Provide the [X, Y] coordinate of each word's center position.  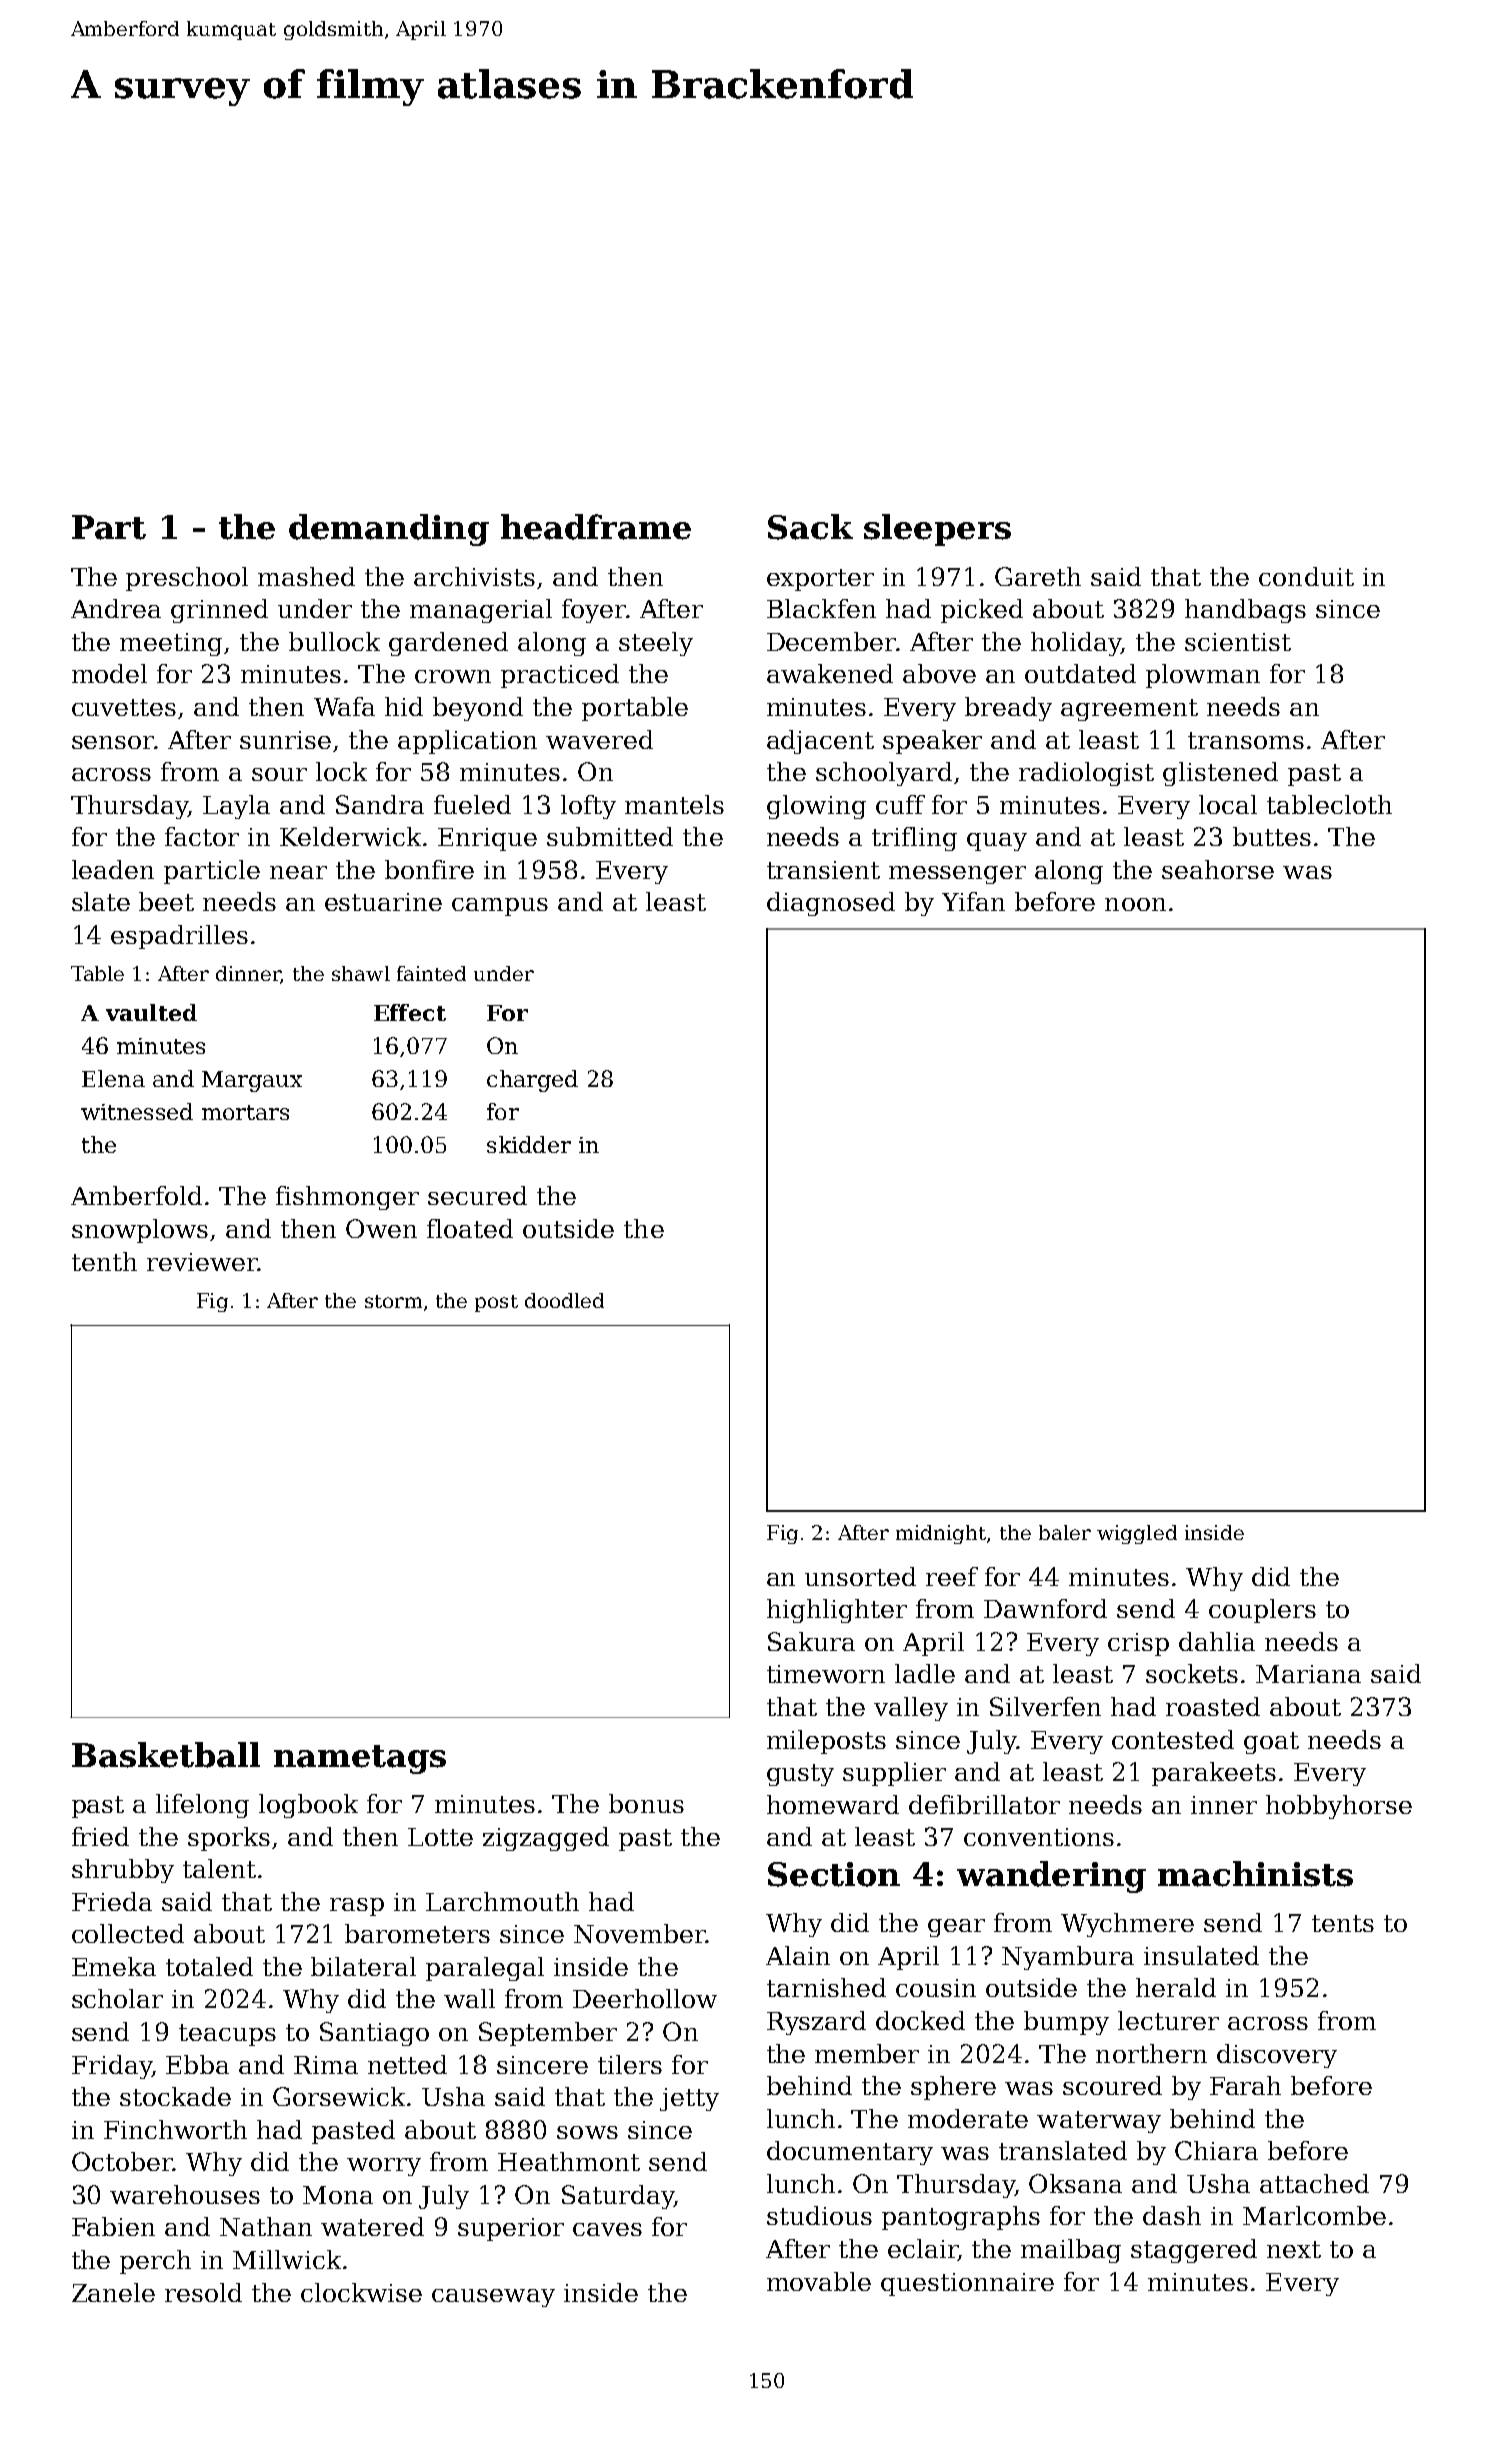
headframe [596, 527]
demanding [389, 530]
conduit [1306, 576]
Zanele [113, 2292]
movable [819, 2281]
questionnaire [967, 2284]
